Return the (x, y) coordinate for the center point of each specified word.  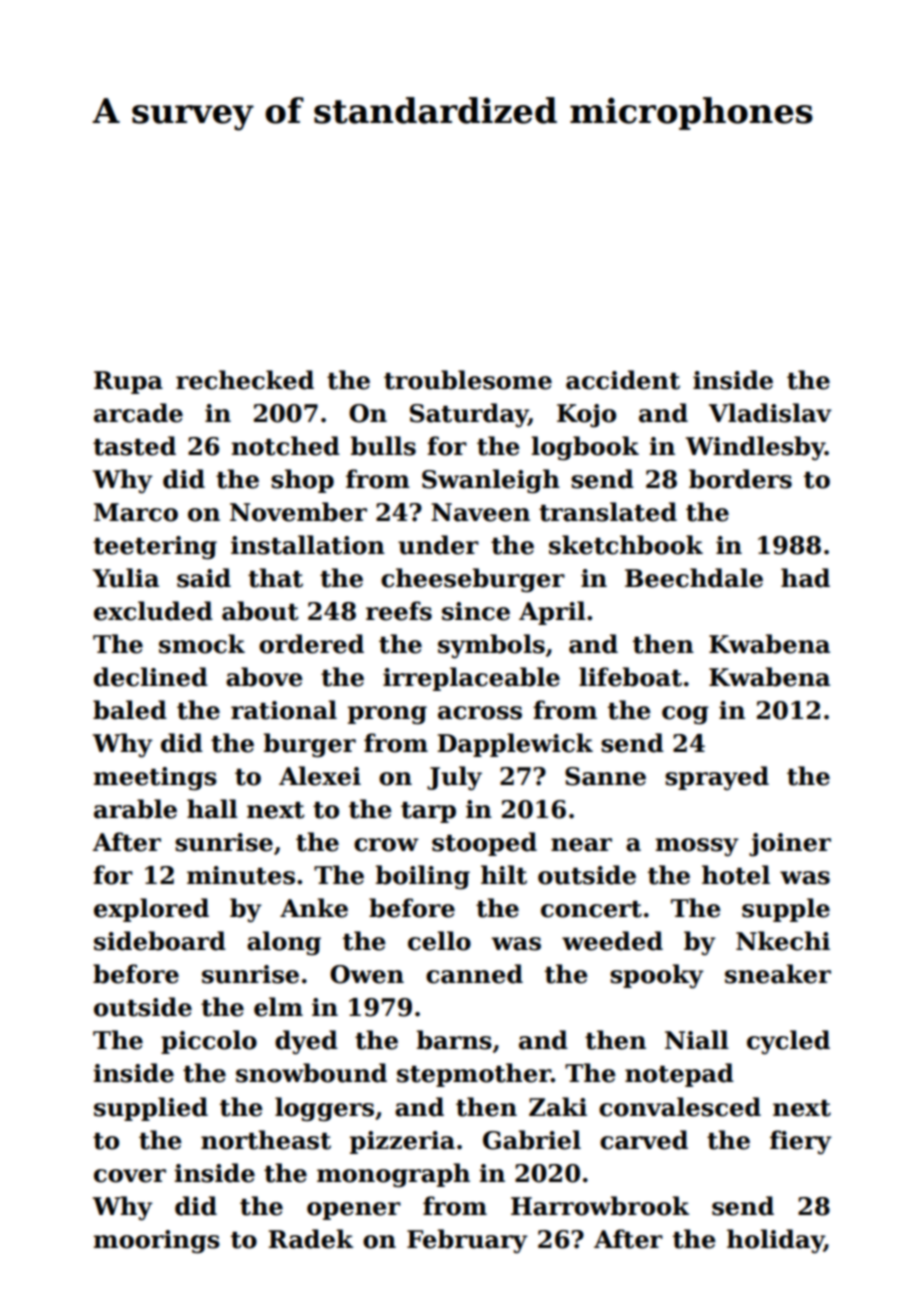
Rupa (128, 382)
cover (130, 1176)
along (284, 943)
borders (740, 479)
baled (130, 710)
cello (439, 941)
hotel (736, 875)
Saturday (469, 415)
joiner (790, 845)
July (454, 778)
